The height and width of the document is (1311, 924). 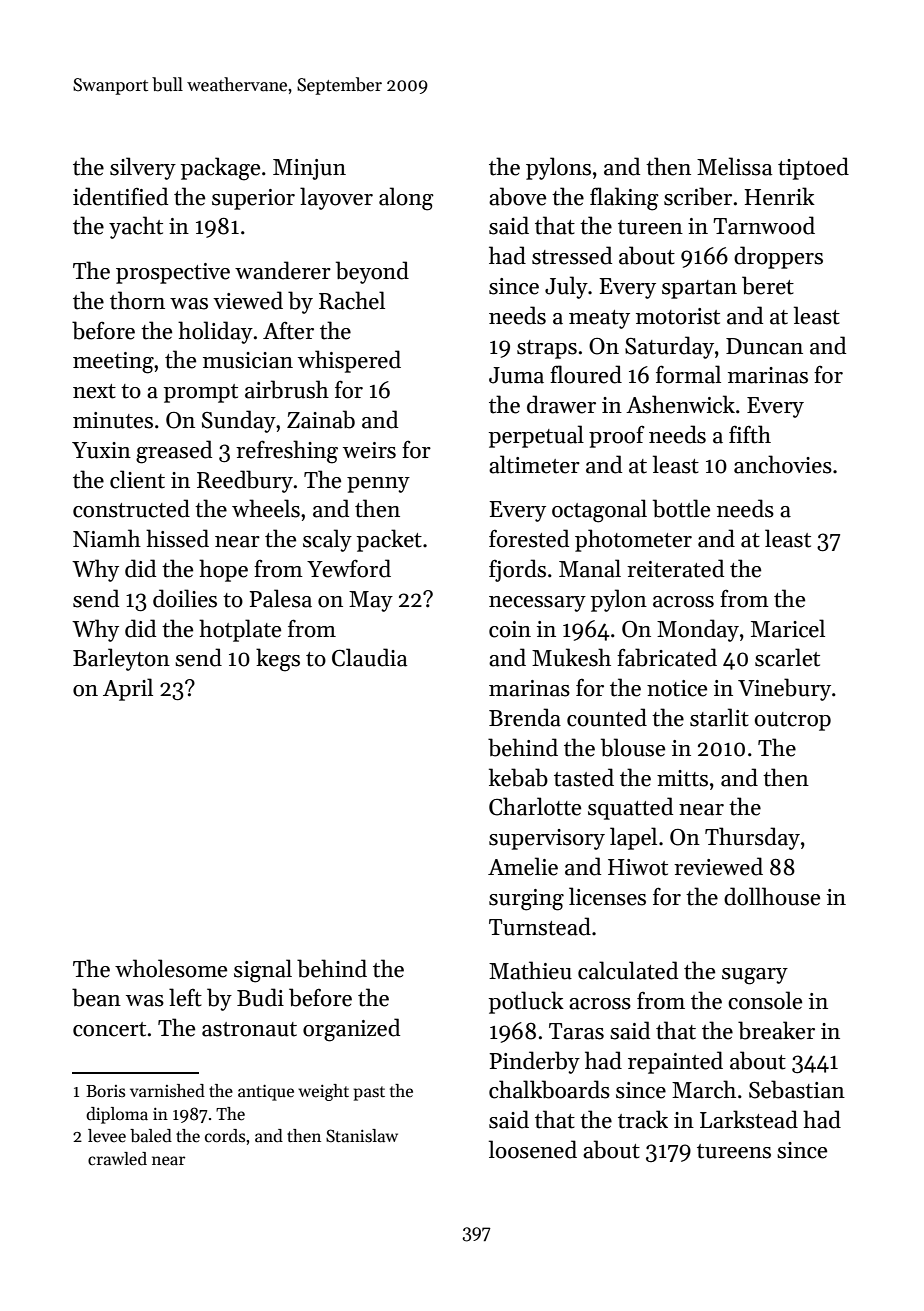 I want to click on packet, so click(x=389, y=540).
